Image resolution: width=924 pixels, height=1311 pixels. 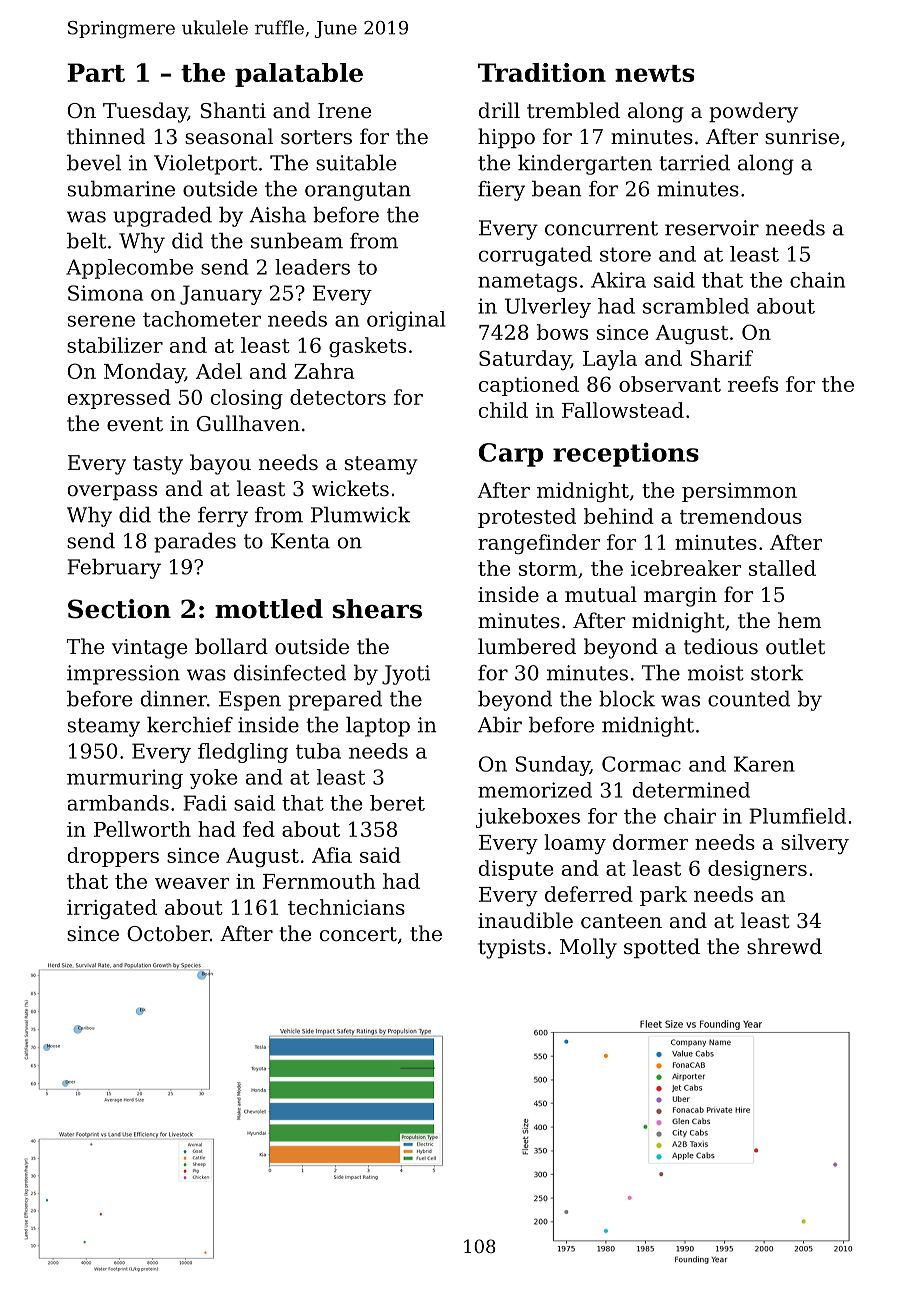 What do you see at coordinates (300, 541) in the page?
I see `Kenta` at bounding box center [300, 541].
